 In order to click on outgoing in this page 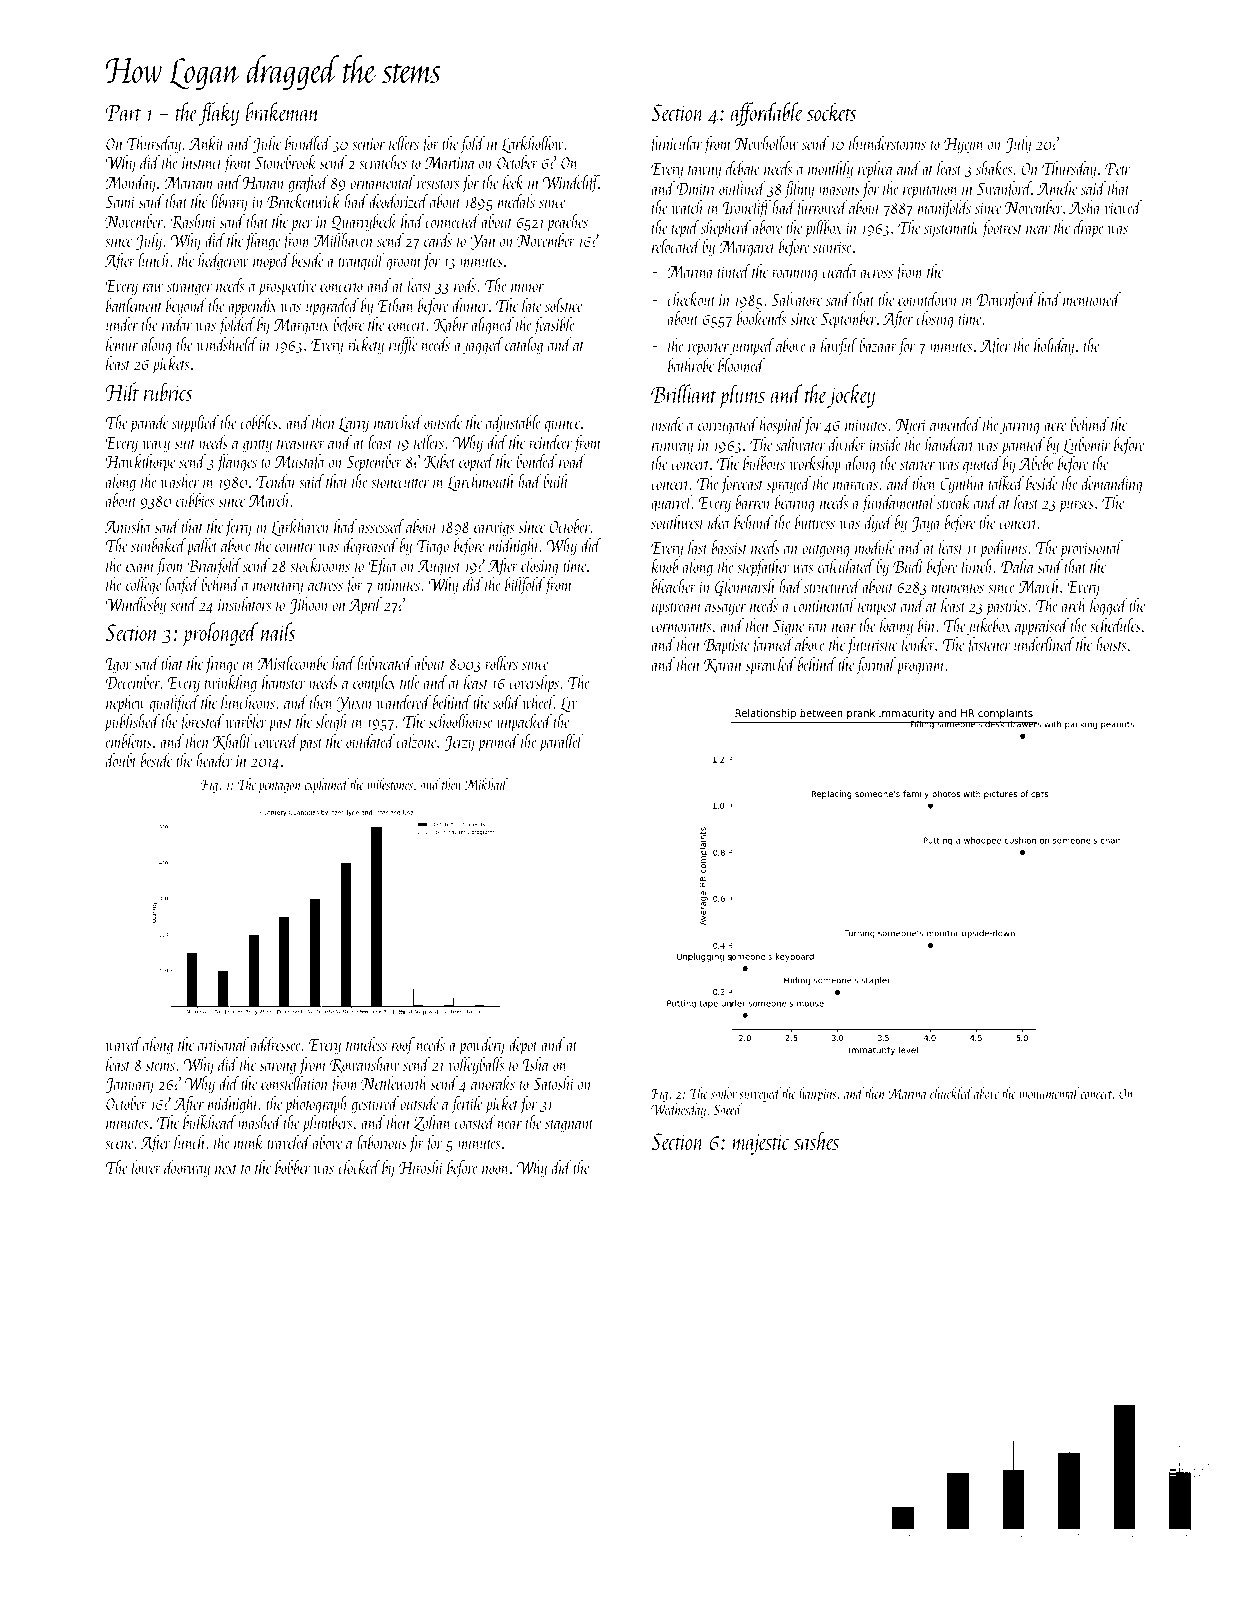, I will do `click(826, 550)`.
